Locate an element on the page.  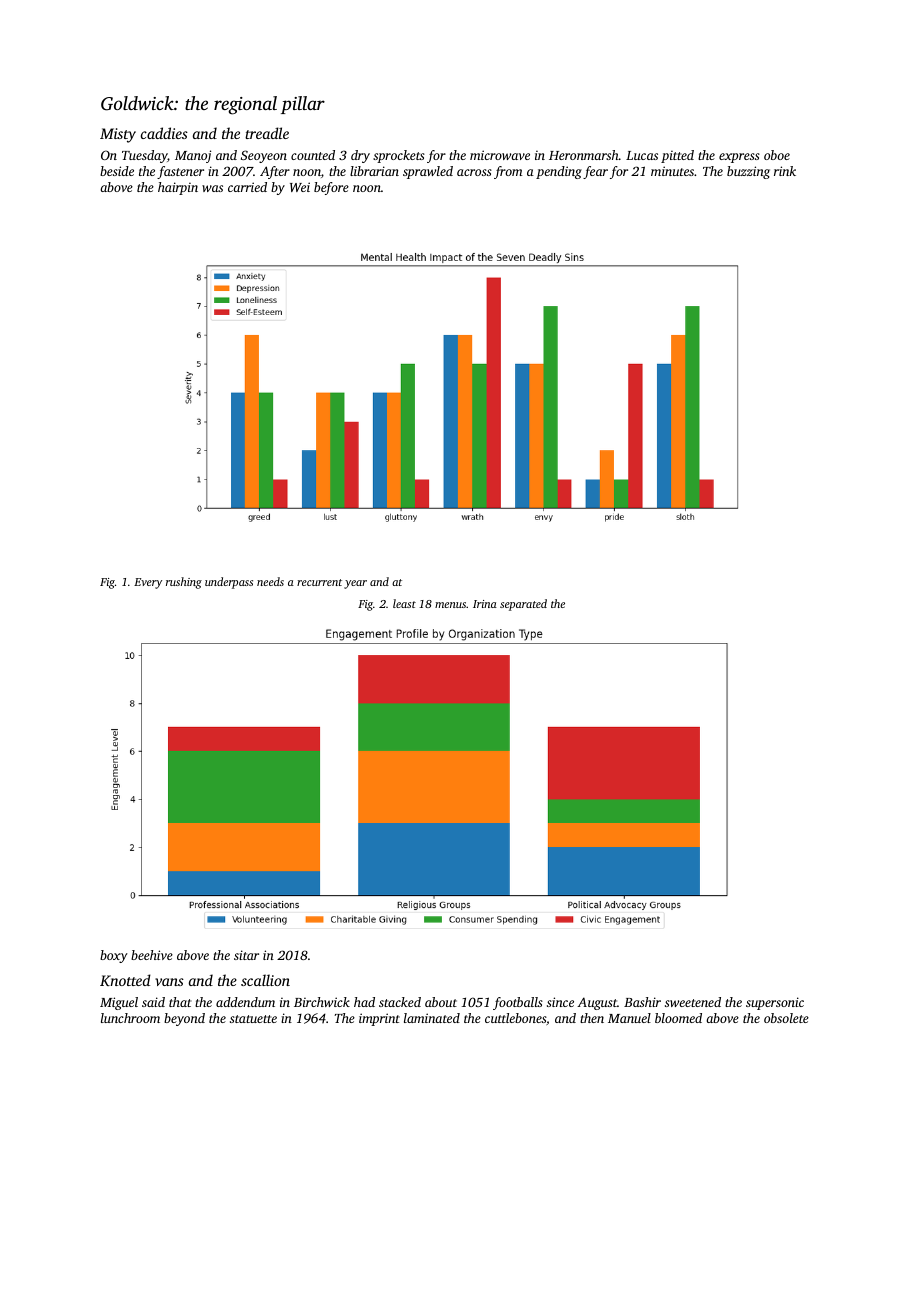
rushing is located at coordinates (184, 583).
